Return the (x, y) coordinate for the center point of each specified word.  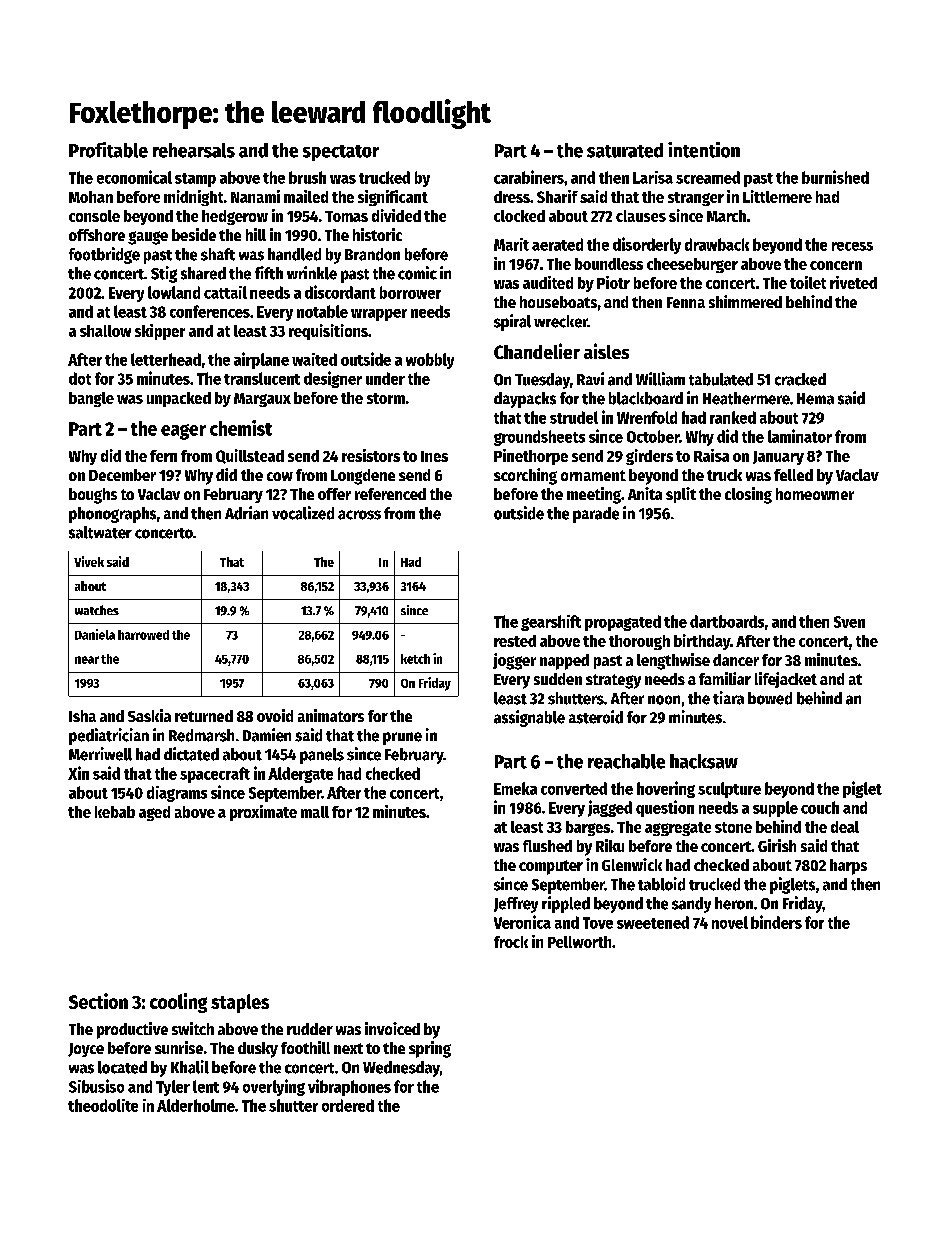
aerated (557, 244)
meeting (594, 495)
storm (386, 398)
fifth (269, 273)
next (348, 1048)
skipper (160, 332)
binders (776, 922)
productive (132, 1030)
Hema (815, 399)
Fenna (686, 302)
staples (240, 1003)
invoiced (392, 1028)
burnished (835, 177)
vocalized (303, 513)
